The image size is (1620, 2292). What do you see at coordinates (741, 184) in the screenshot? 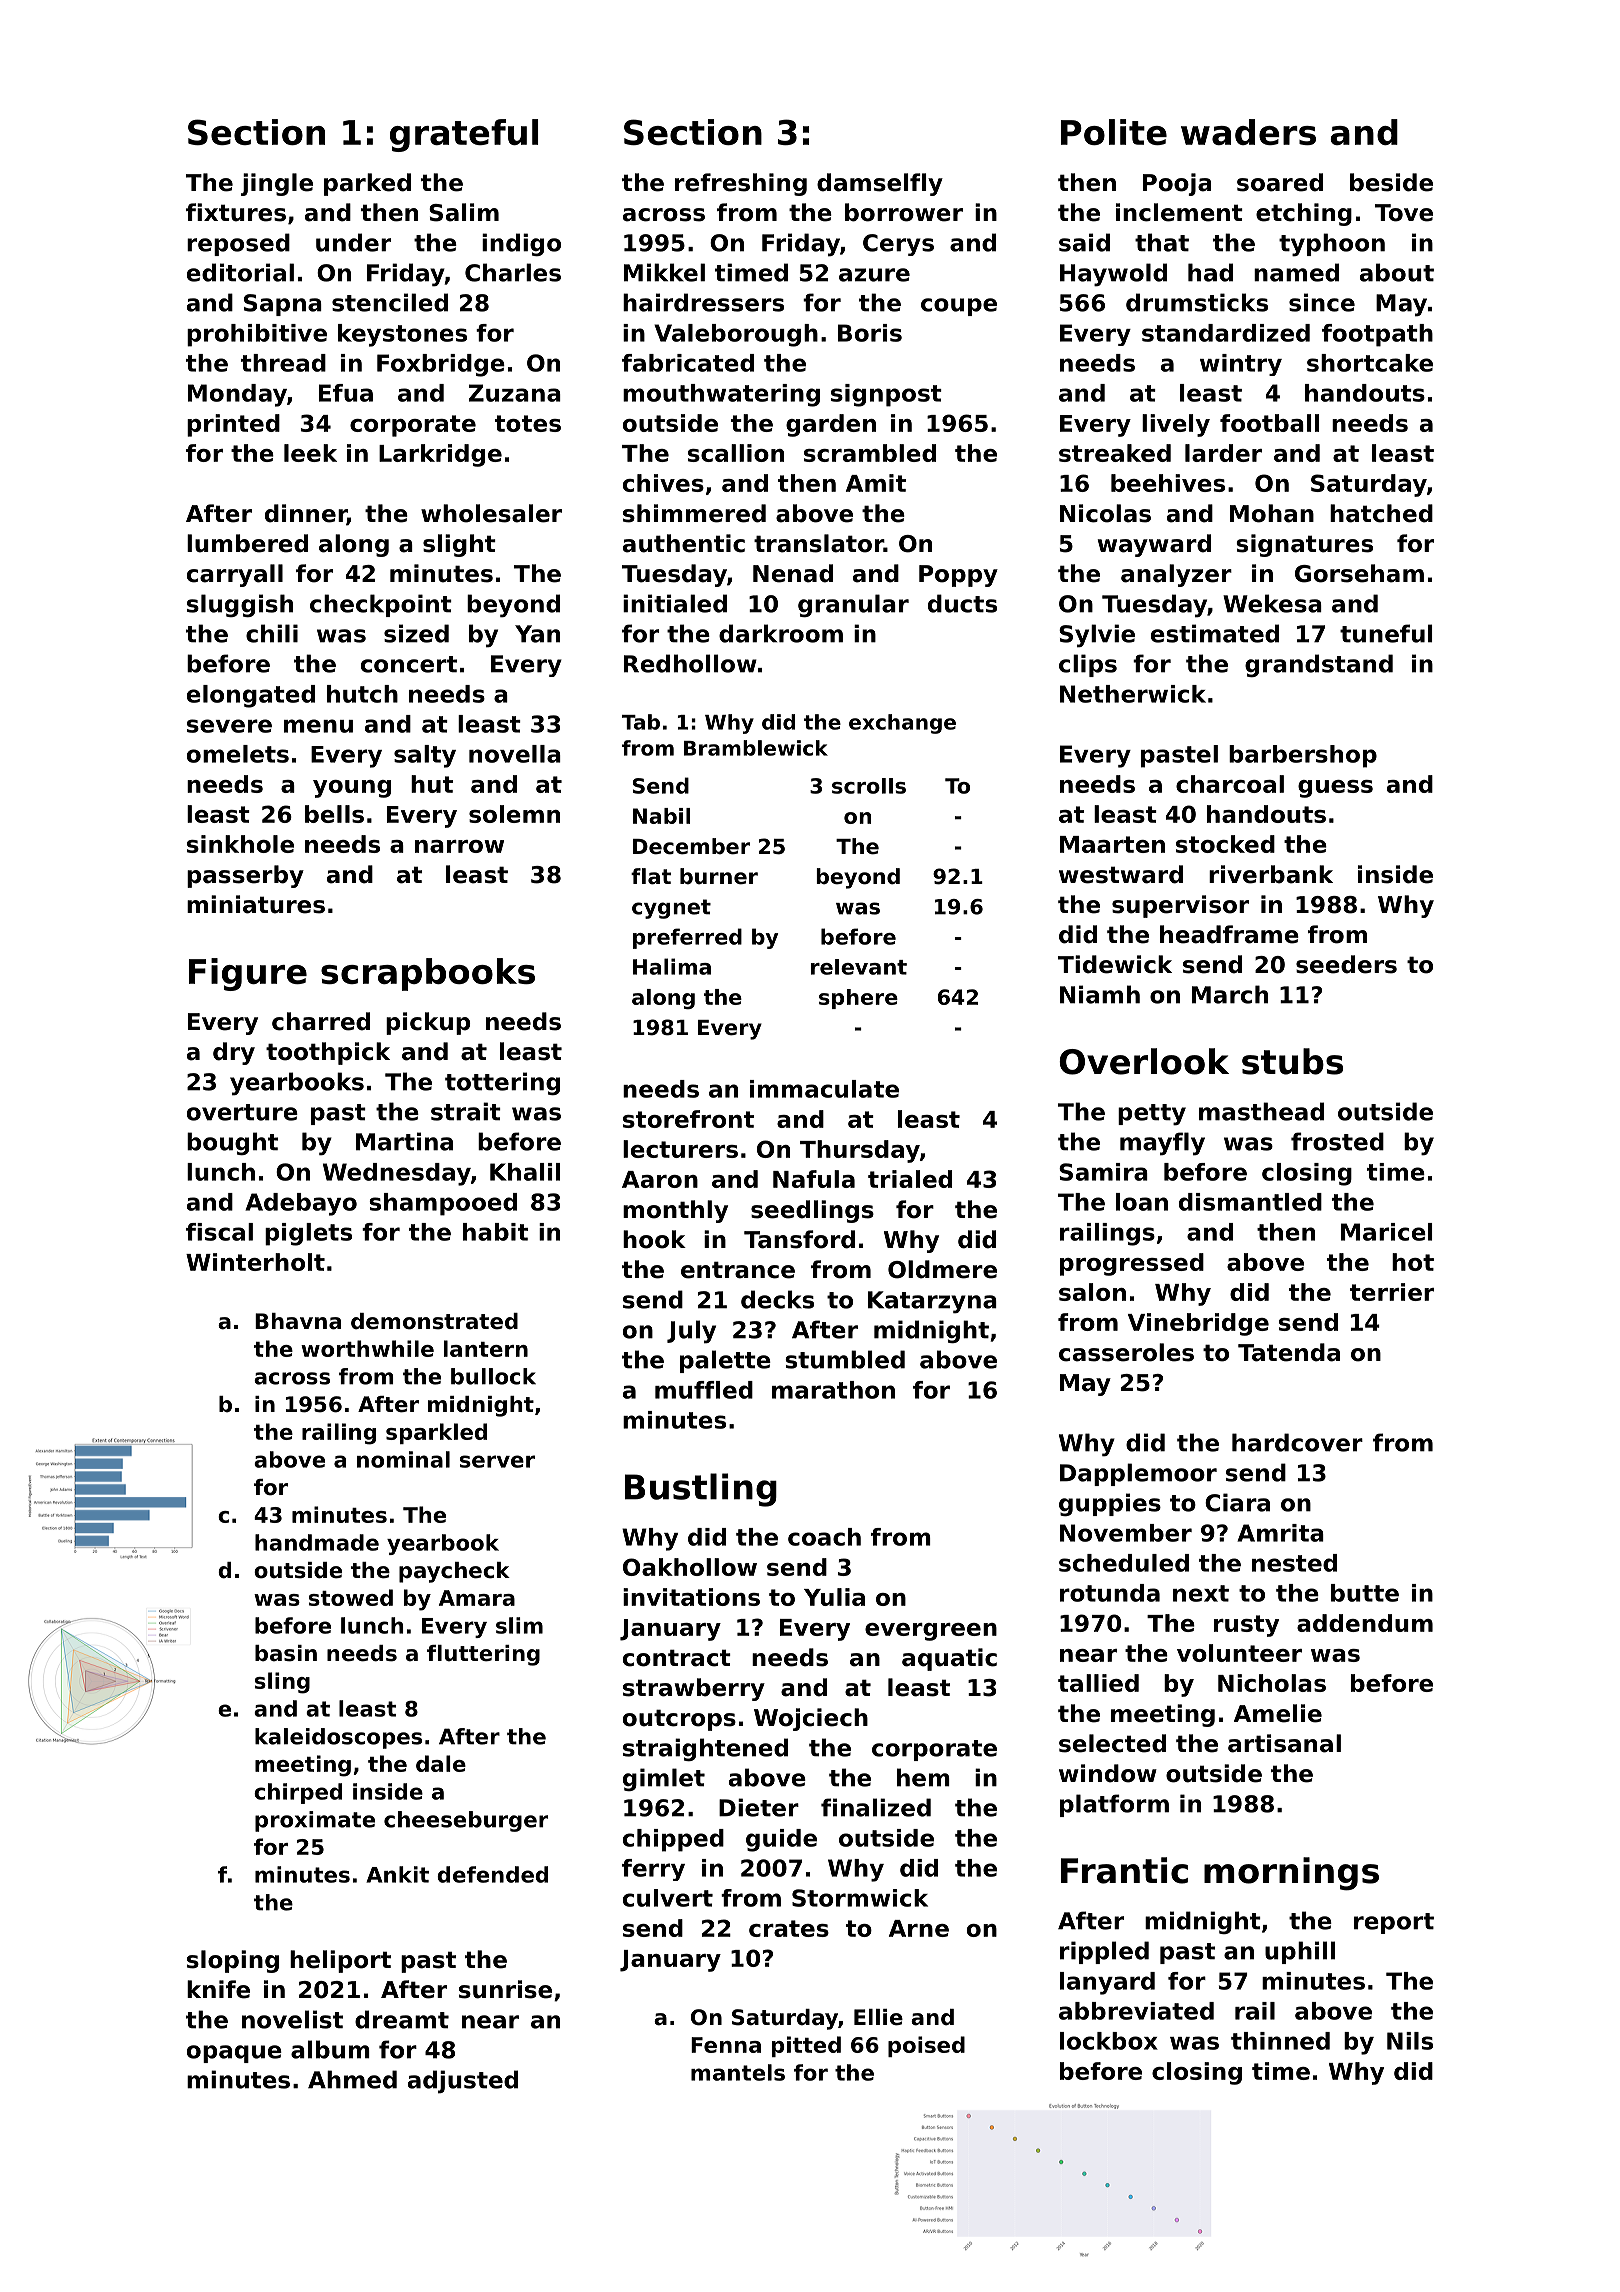
I see `refreshing` at bounding box center [741, 184].
